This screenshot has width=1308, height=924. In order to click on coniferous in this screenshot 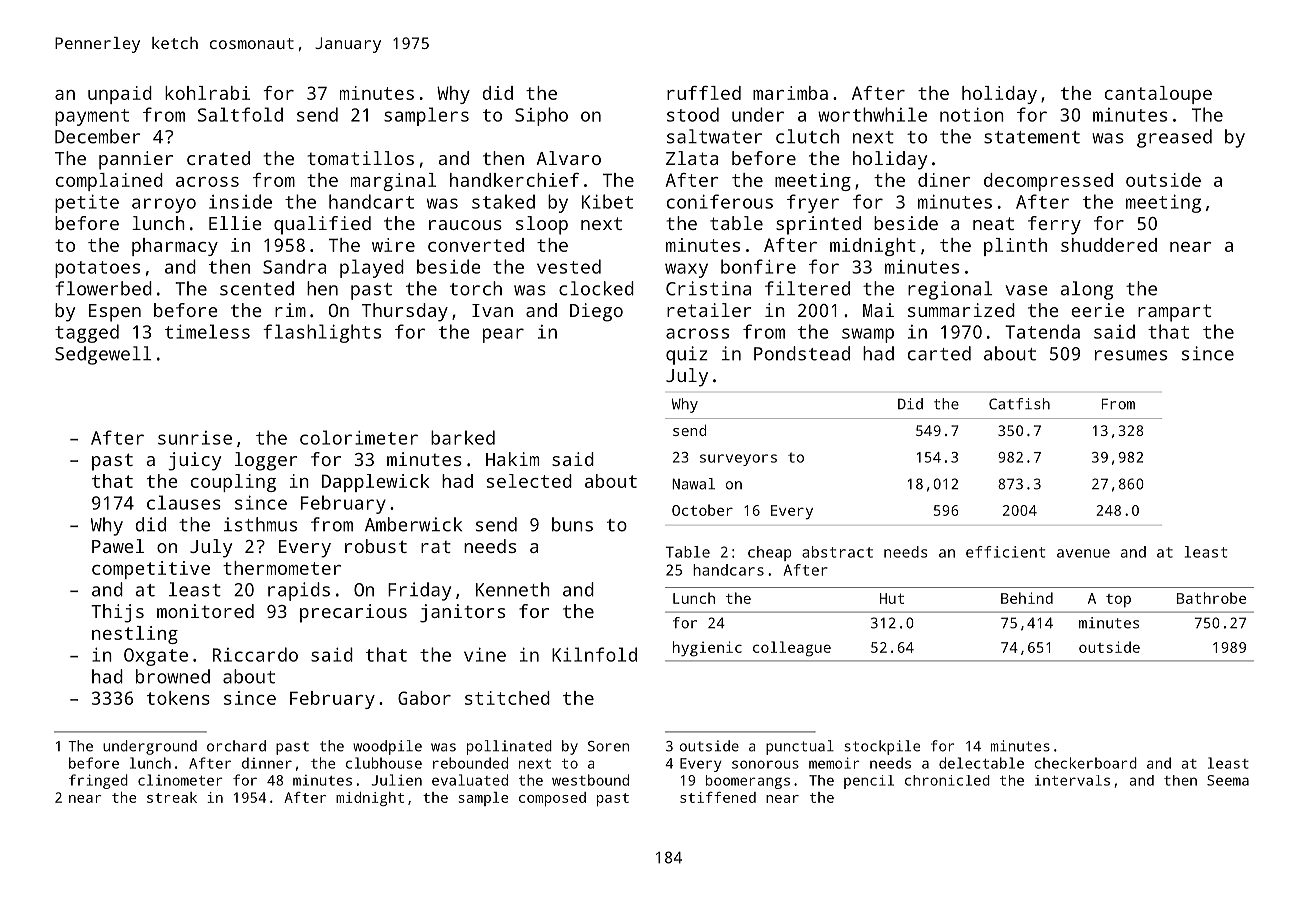, I will do `click(720, 201)`.
